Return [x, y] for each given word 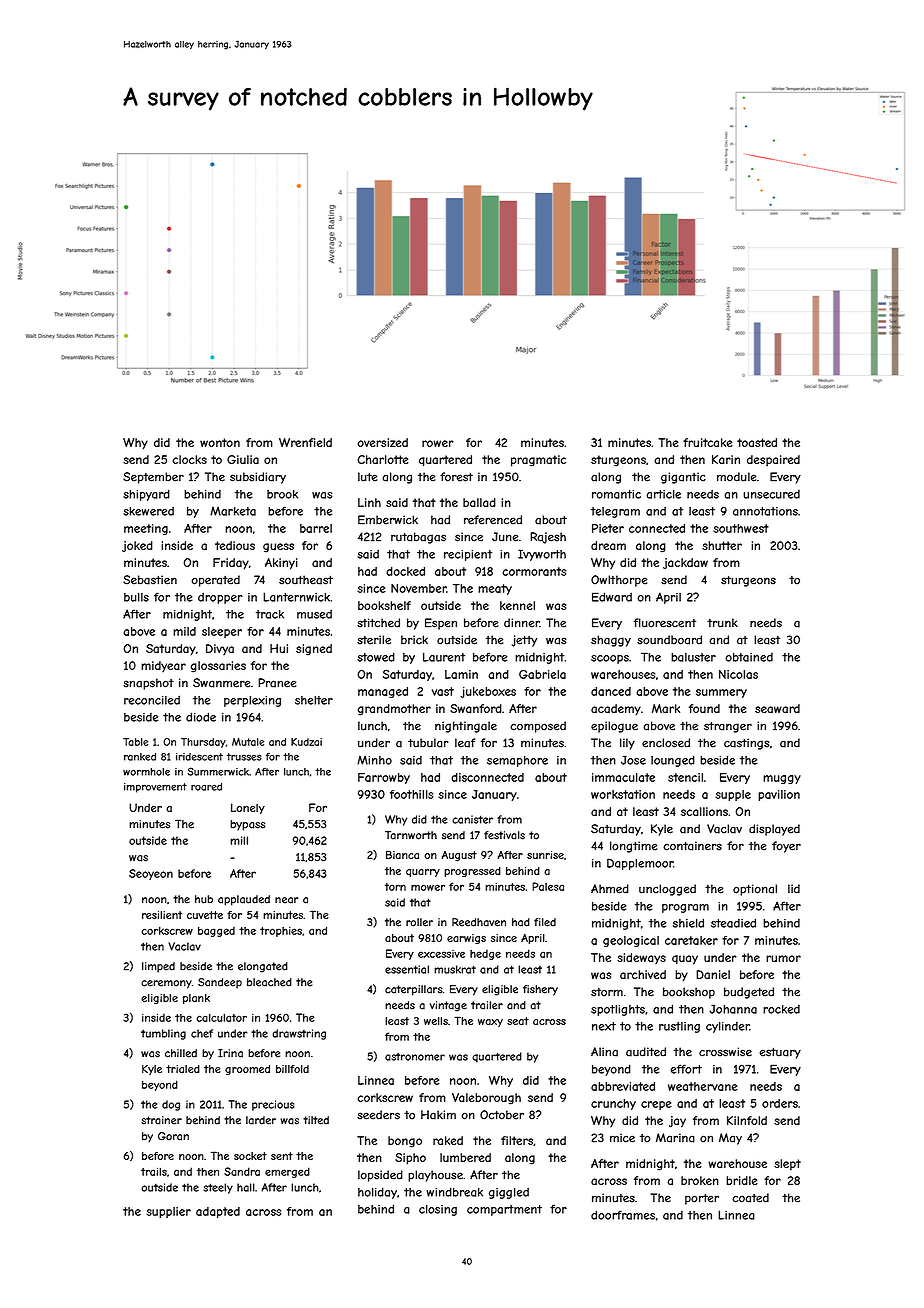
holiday [377, 1193]
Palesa [548, 886]
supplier [168, 1212]
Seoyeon [151, 874]
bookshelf [384, 605]
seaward [777, 708]
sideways [641, 958]
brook [282, 494]
